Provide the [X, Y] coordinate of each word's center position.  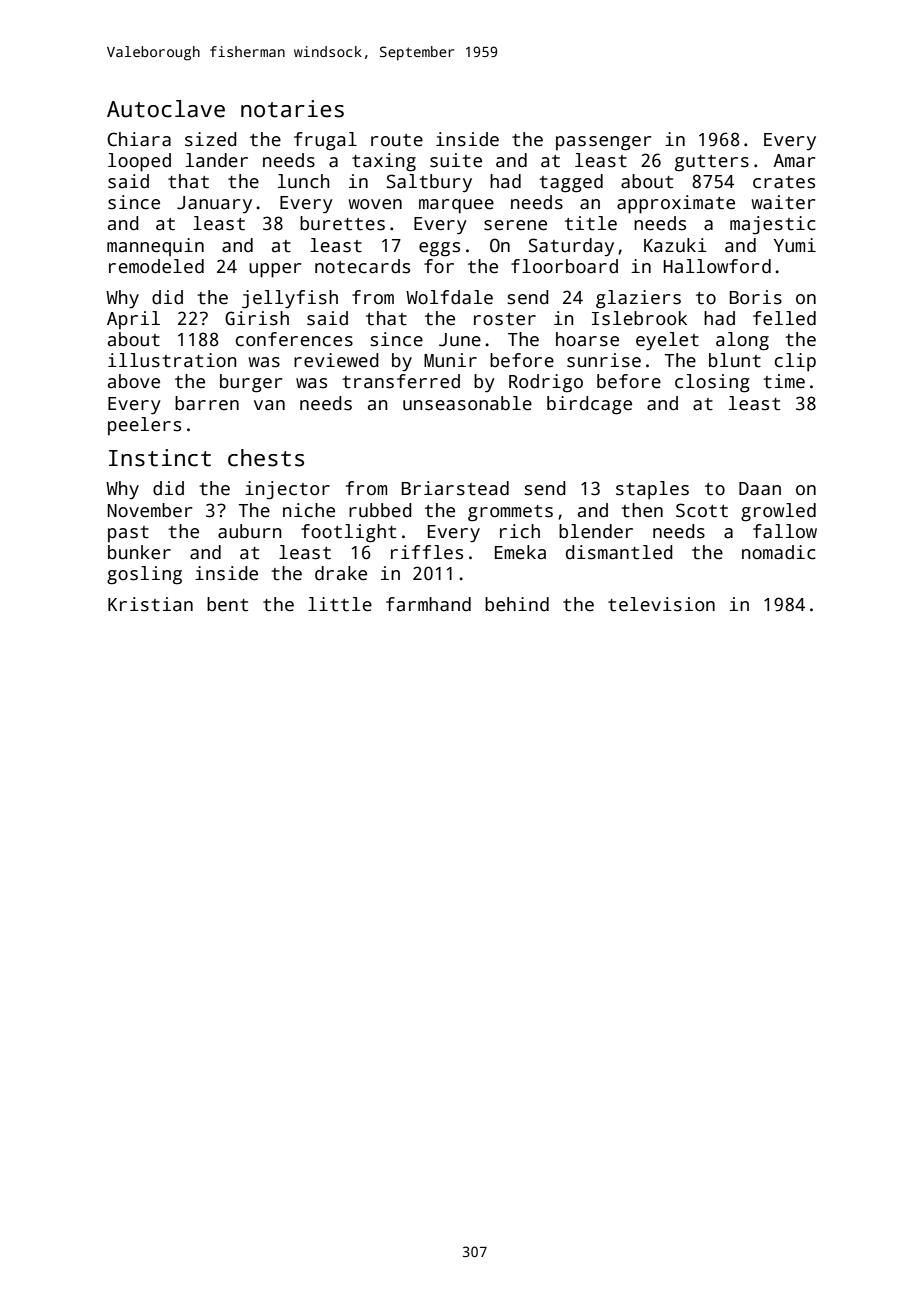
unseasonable [467, 403]
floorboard [564, 266]
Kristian [150, 604]
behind [517, 604]
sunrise [604, 360]
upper [275, 270]
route [397, 140]
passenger [603, 143]
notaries [292, 109]
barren [207, 403]
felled [784, 318]
